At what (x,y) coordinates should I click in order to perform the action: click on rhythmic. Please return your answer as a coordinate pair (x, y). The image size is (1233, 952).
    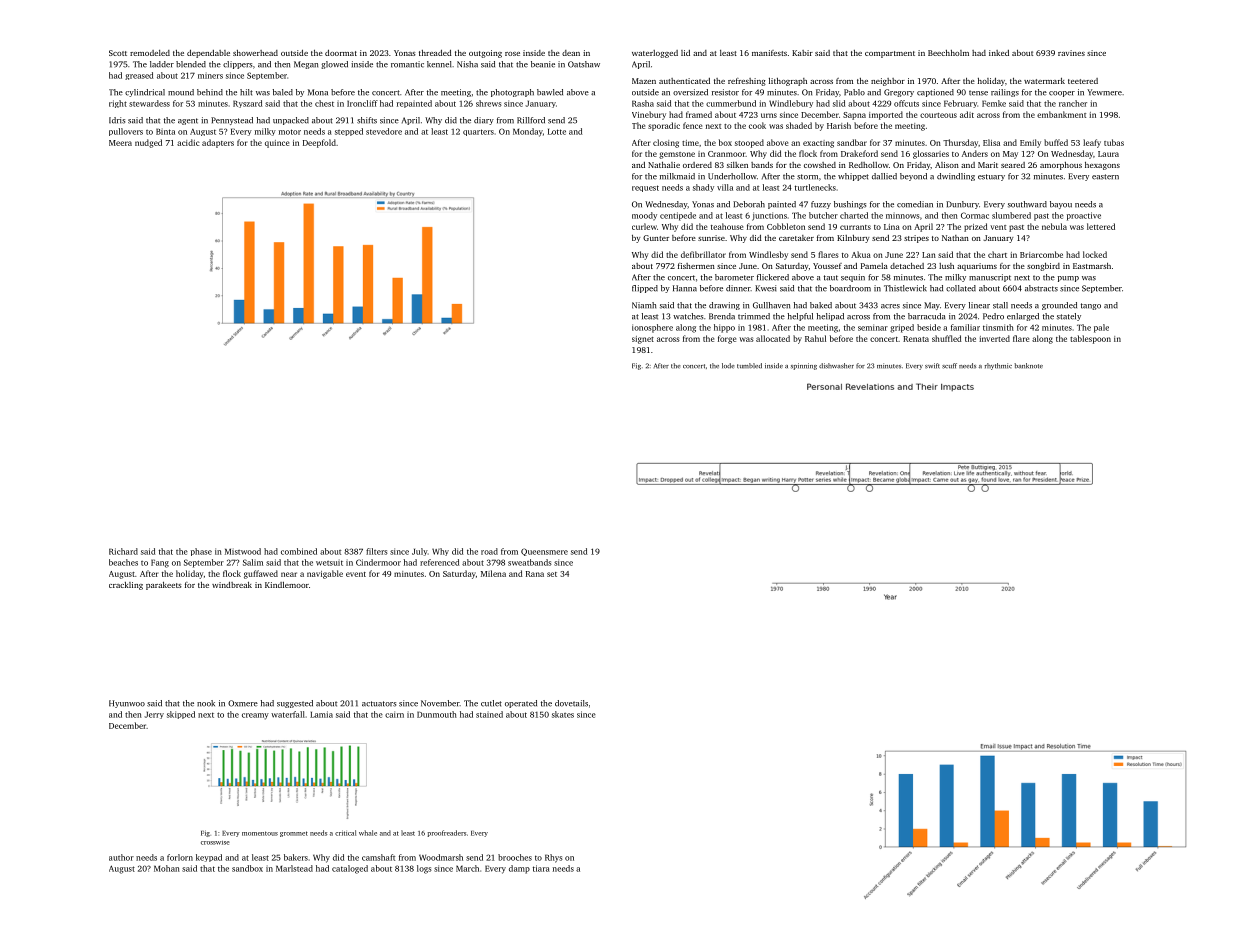
    Looking at the image, I should click on (998, 366).
